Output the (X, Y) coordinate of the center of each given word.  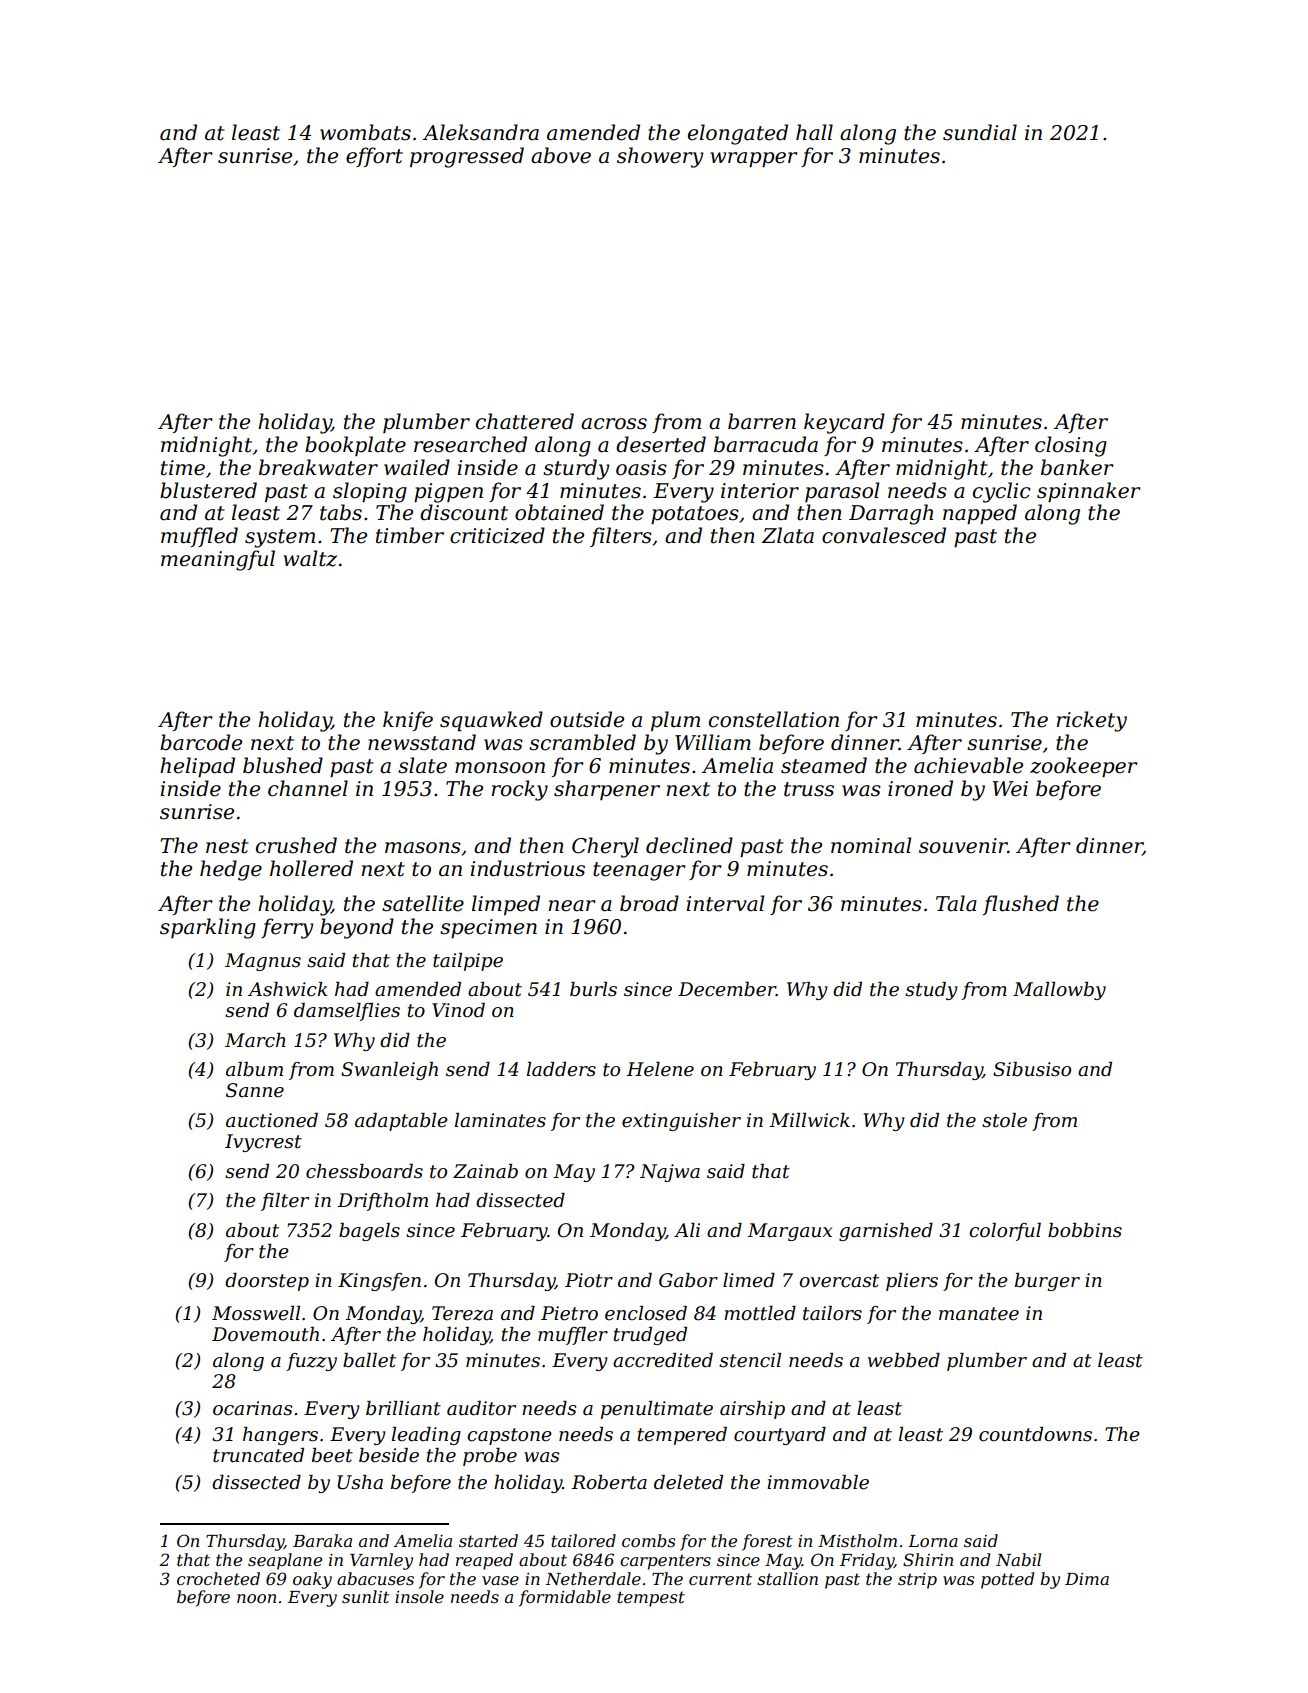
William (713, 742)
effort (374, 157)
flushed (1021, 905)
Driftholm (382, 1202)
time (183, 468)
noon (256, 1598)
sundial (980, 132)
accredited (663, 1360)
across (614, 424)
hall (814, 132)
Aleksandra (481, 132)
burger (1047, 1282)
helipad (197, 767)
